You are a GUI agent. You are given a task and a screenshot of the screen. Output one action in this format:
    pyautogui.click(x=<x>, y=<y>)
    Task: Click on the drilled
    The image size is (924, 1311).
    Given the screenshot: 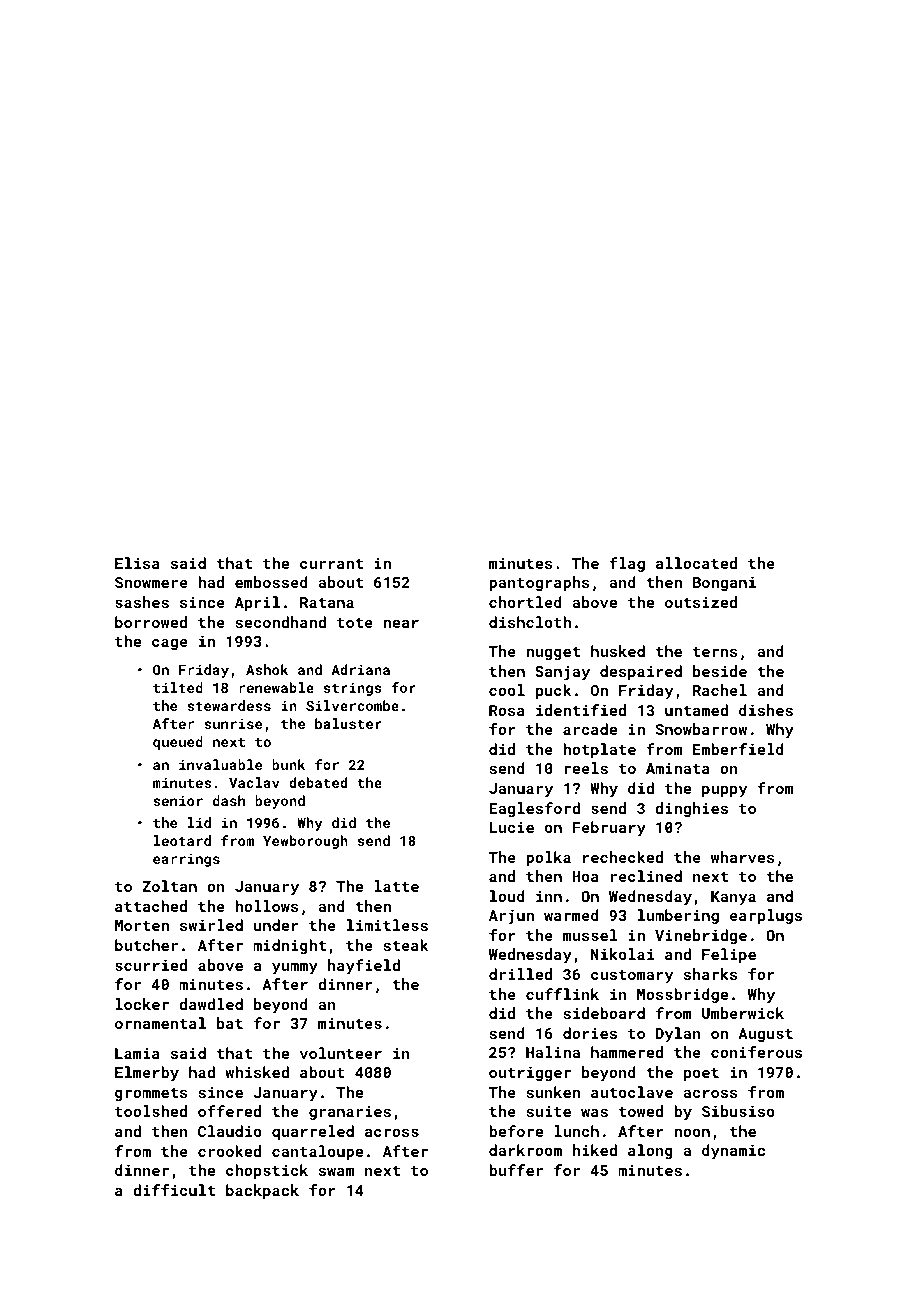 What is the action you would take?
    pyautogui.click(x=520, y=974)
